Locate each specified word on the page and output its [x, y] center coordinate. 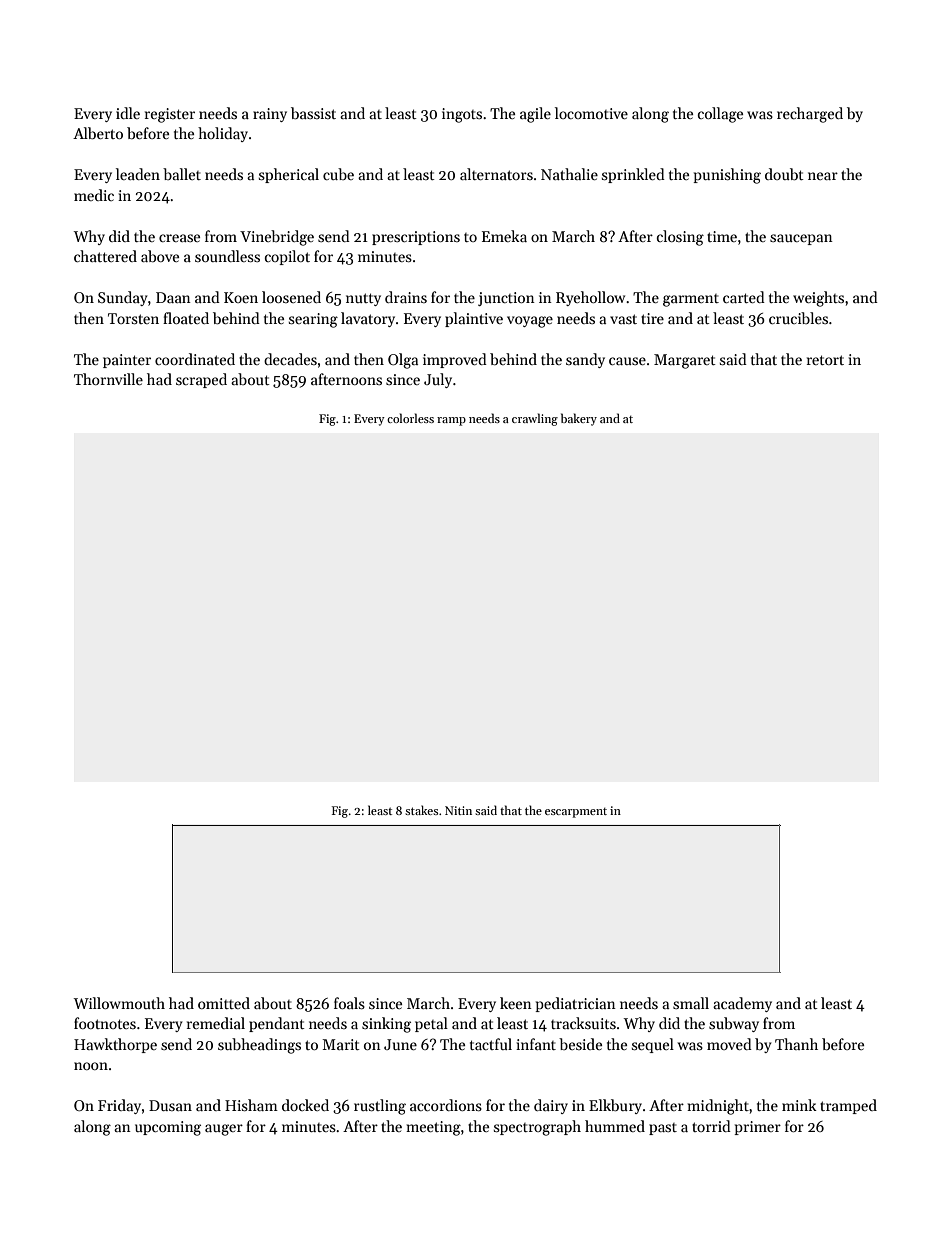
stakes [421, 810]
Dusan [170, 1105]
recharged [810, 115]
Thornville [108, 379]
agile [535, 115]
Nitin [458, 810]
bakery [579, 419]
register [170, 115]
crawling [535, 419]
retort [825, 360]
